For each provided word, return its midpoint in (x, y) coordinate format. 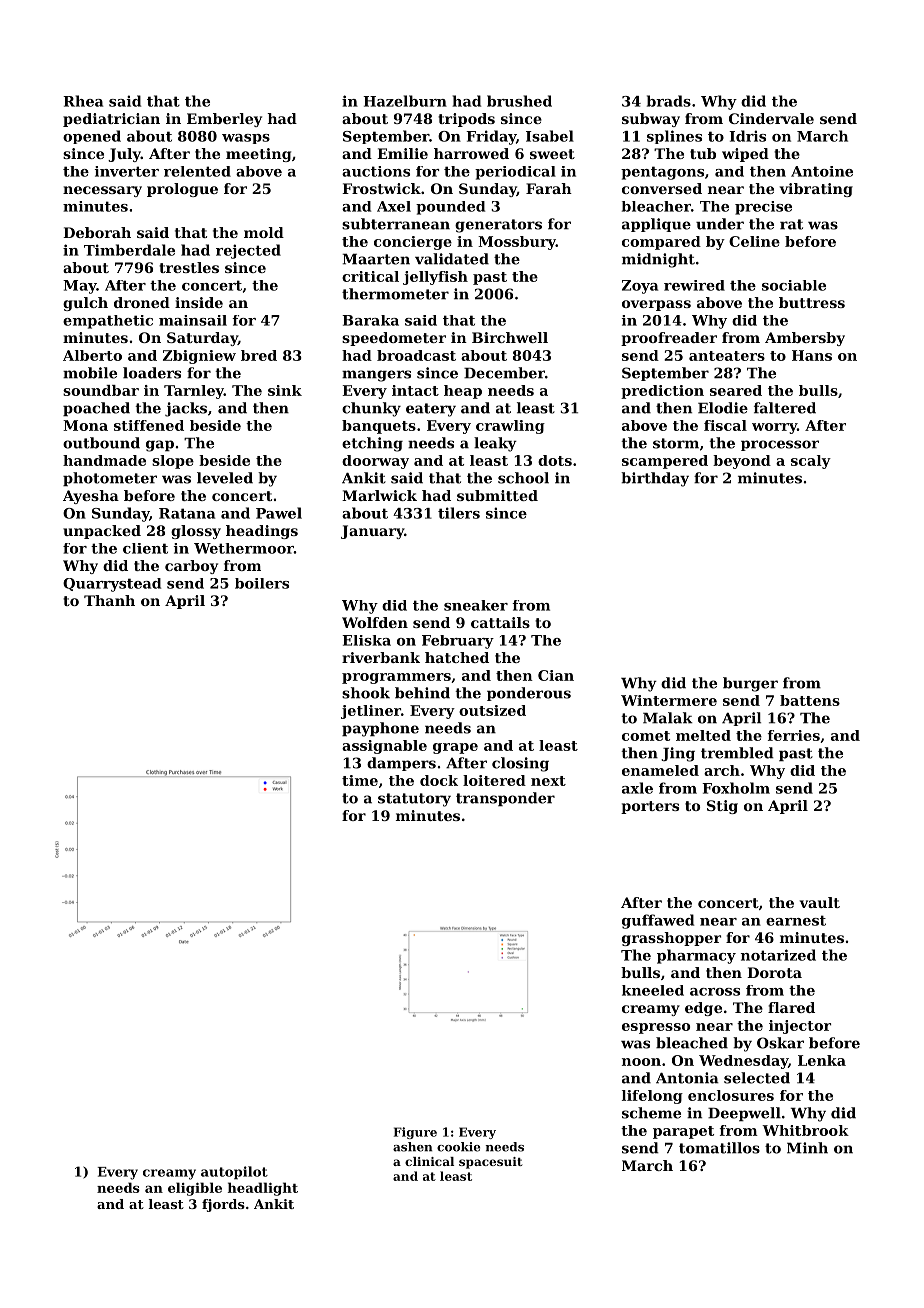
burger (750, 684)
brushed (519, 101)
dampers (401, 764)
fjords (223, 1205)
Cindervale (771, 118)
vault (820, 902)
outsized (492, 710)
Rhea (83, 101)
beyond (742, 462)
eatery (431, 410)
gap (160, 446)
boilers (262, 583)
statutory (414, 800)
